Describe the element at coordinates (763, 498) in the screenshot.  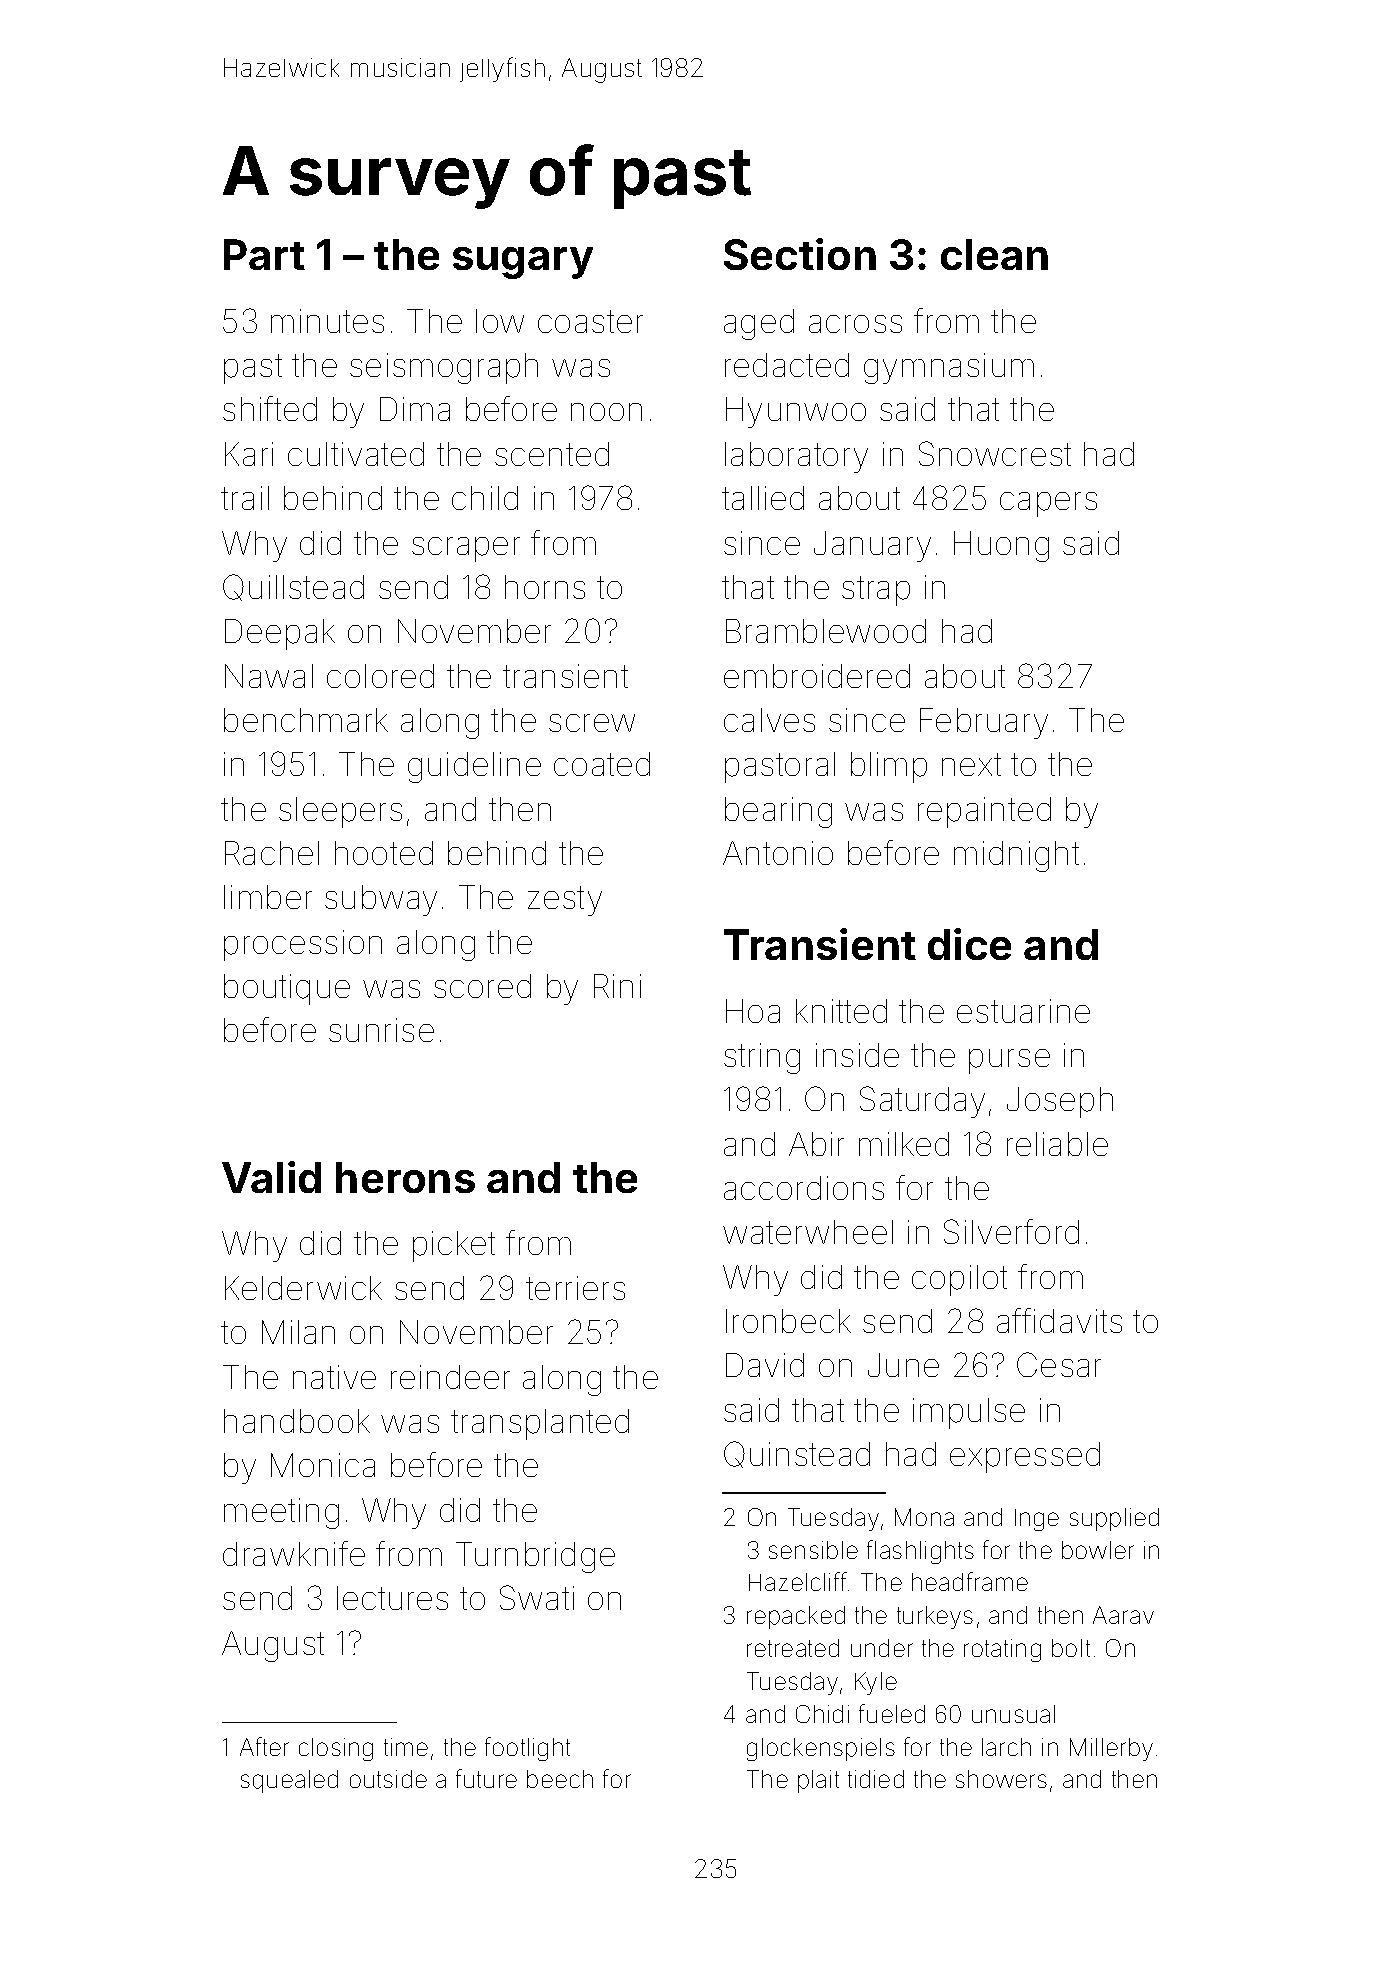
I see `tallied` at that location.
